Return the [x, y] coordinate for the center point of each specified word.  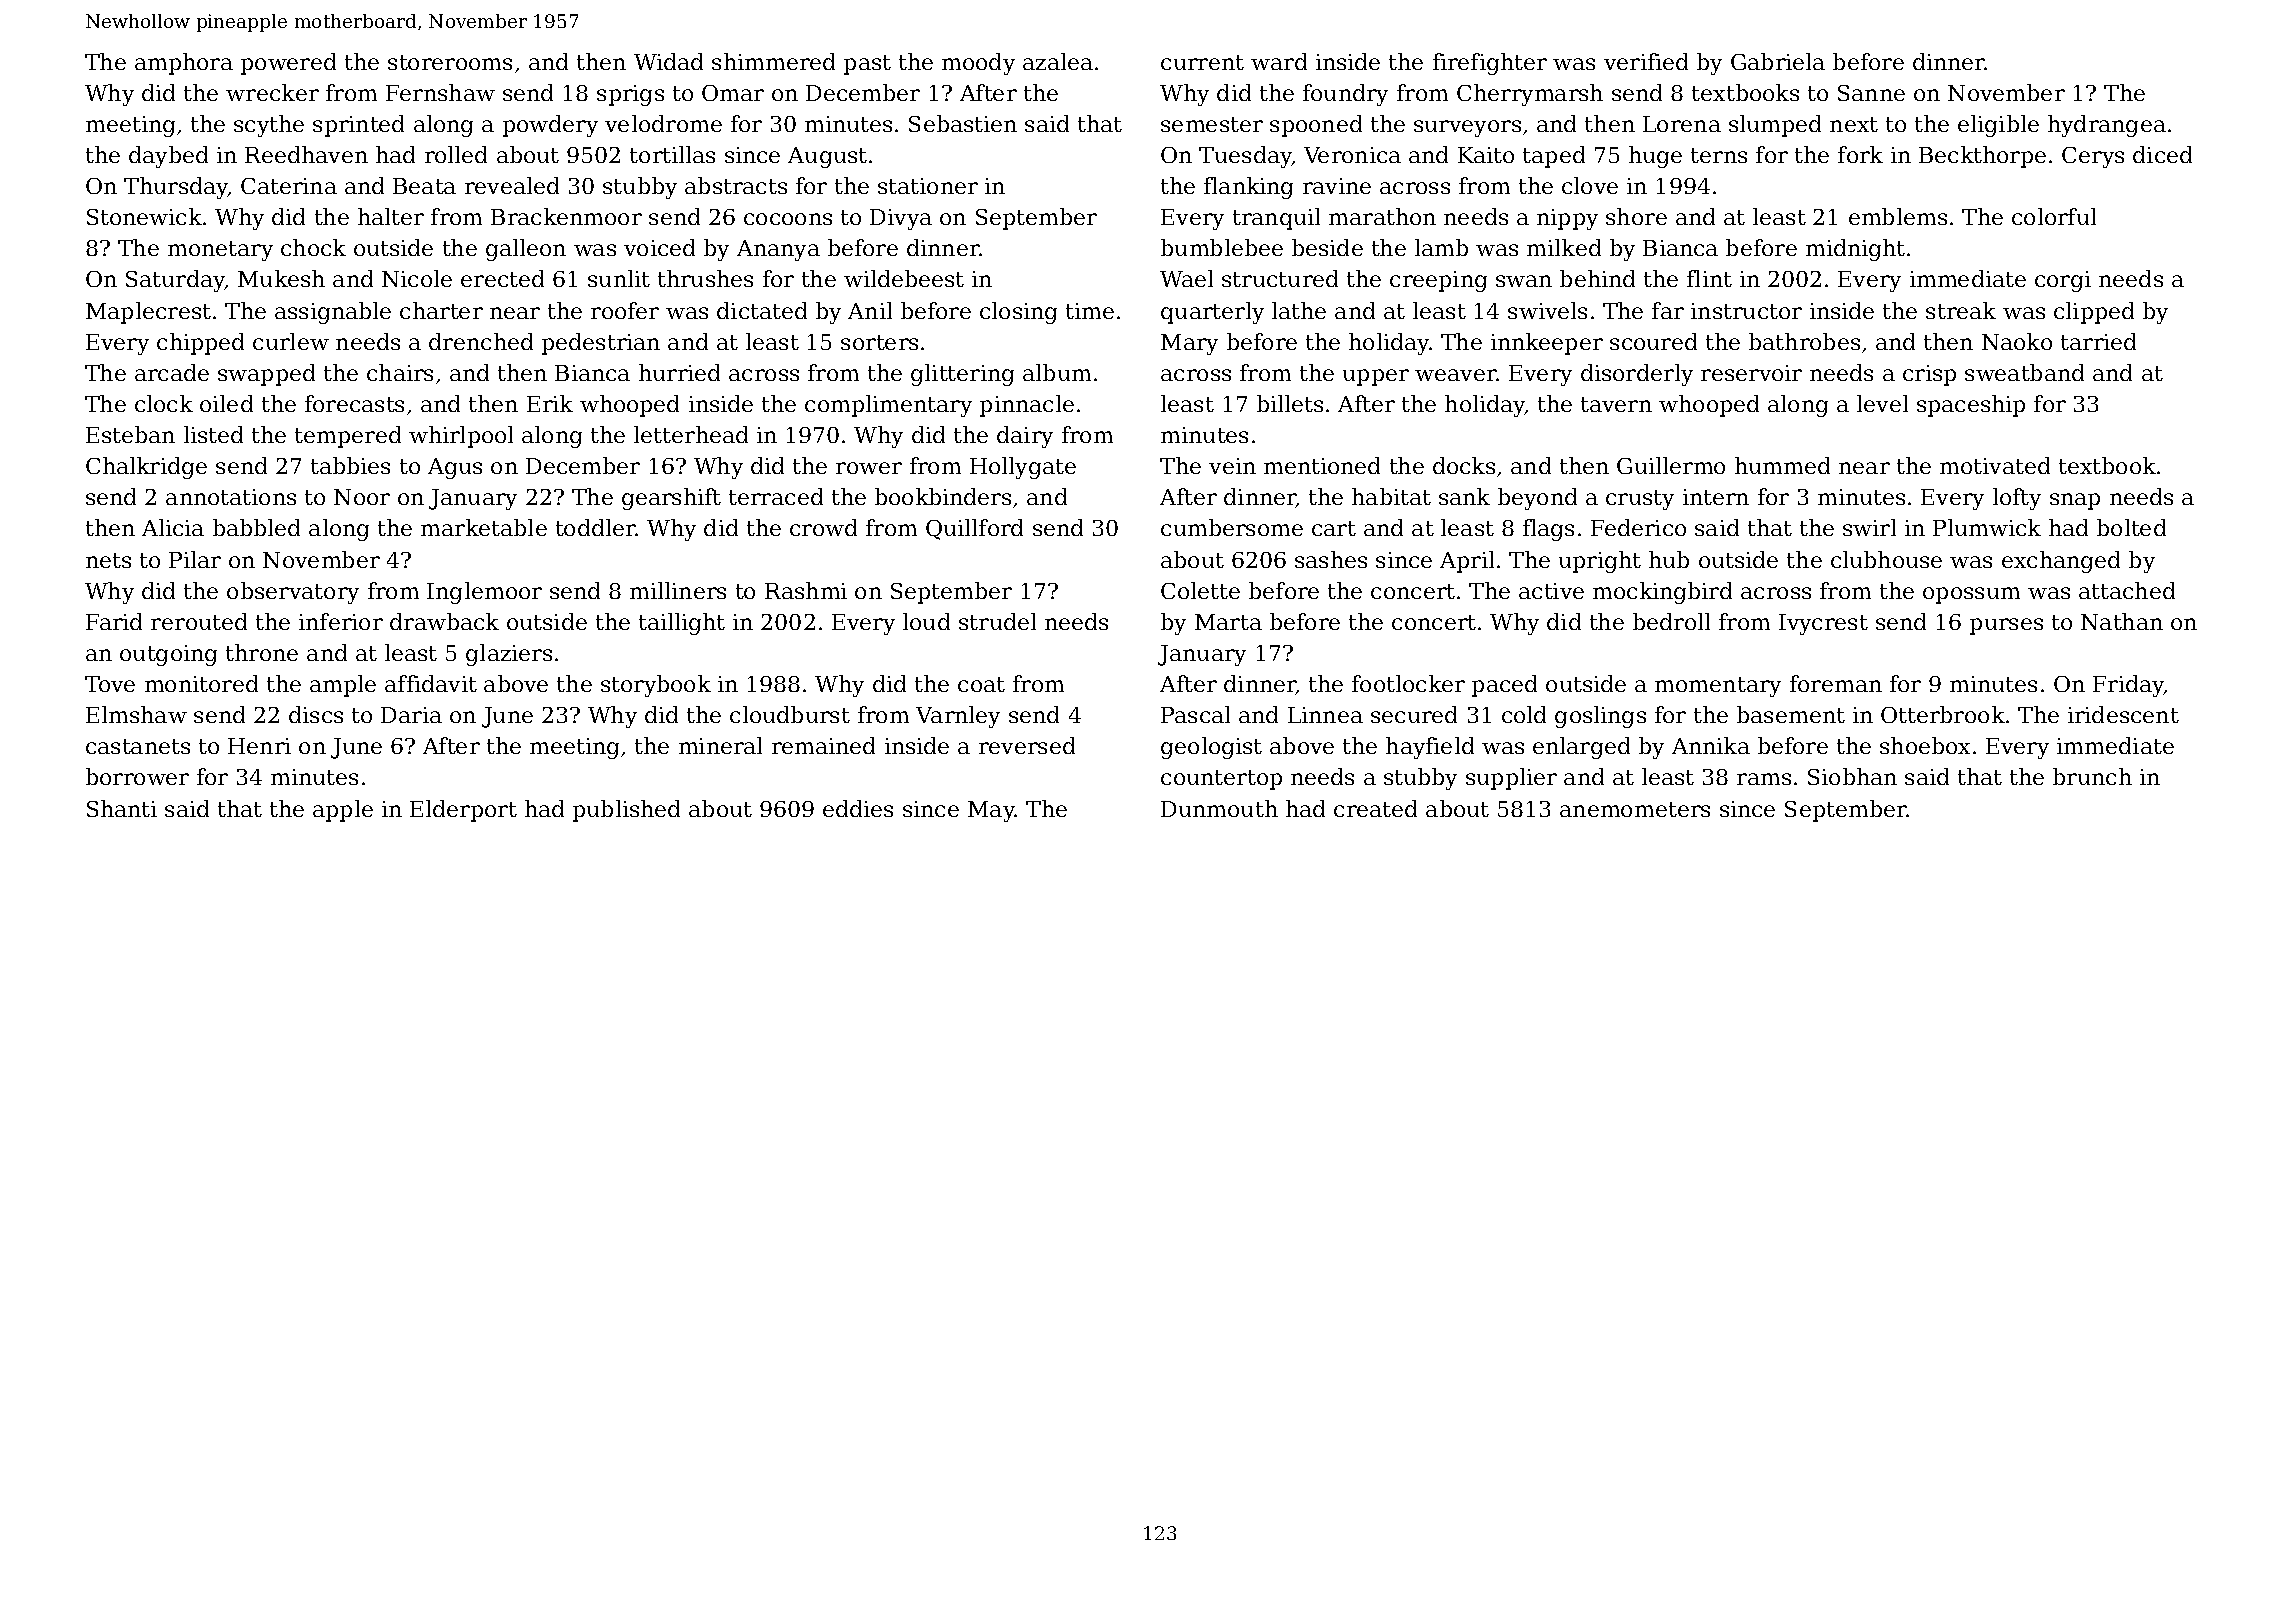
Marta [1228, 622]
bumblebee [1222, 247]
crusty [1640, 500]
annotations [231, 497]
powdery [550, 126]
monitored [201, 683]
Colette [1200, 590]
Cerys [2093, 157]
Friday [2128, 686]
